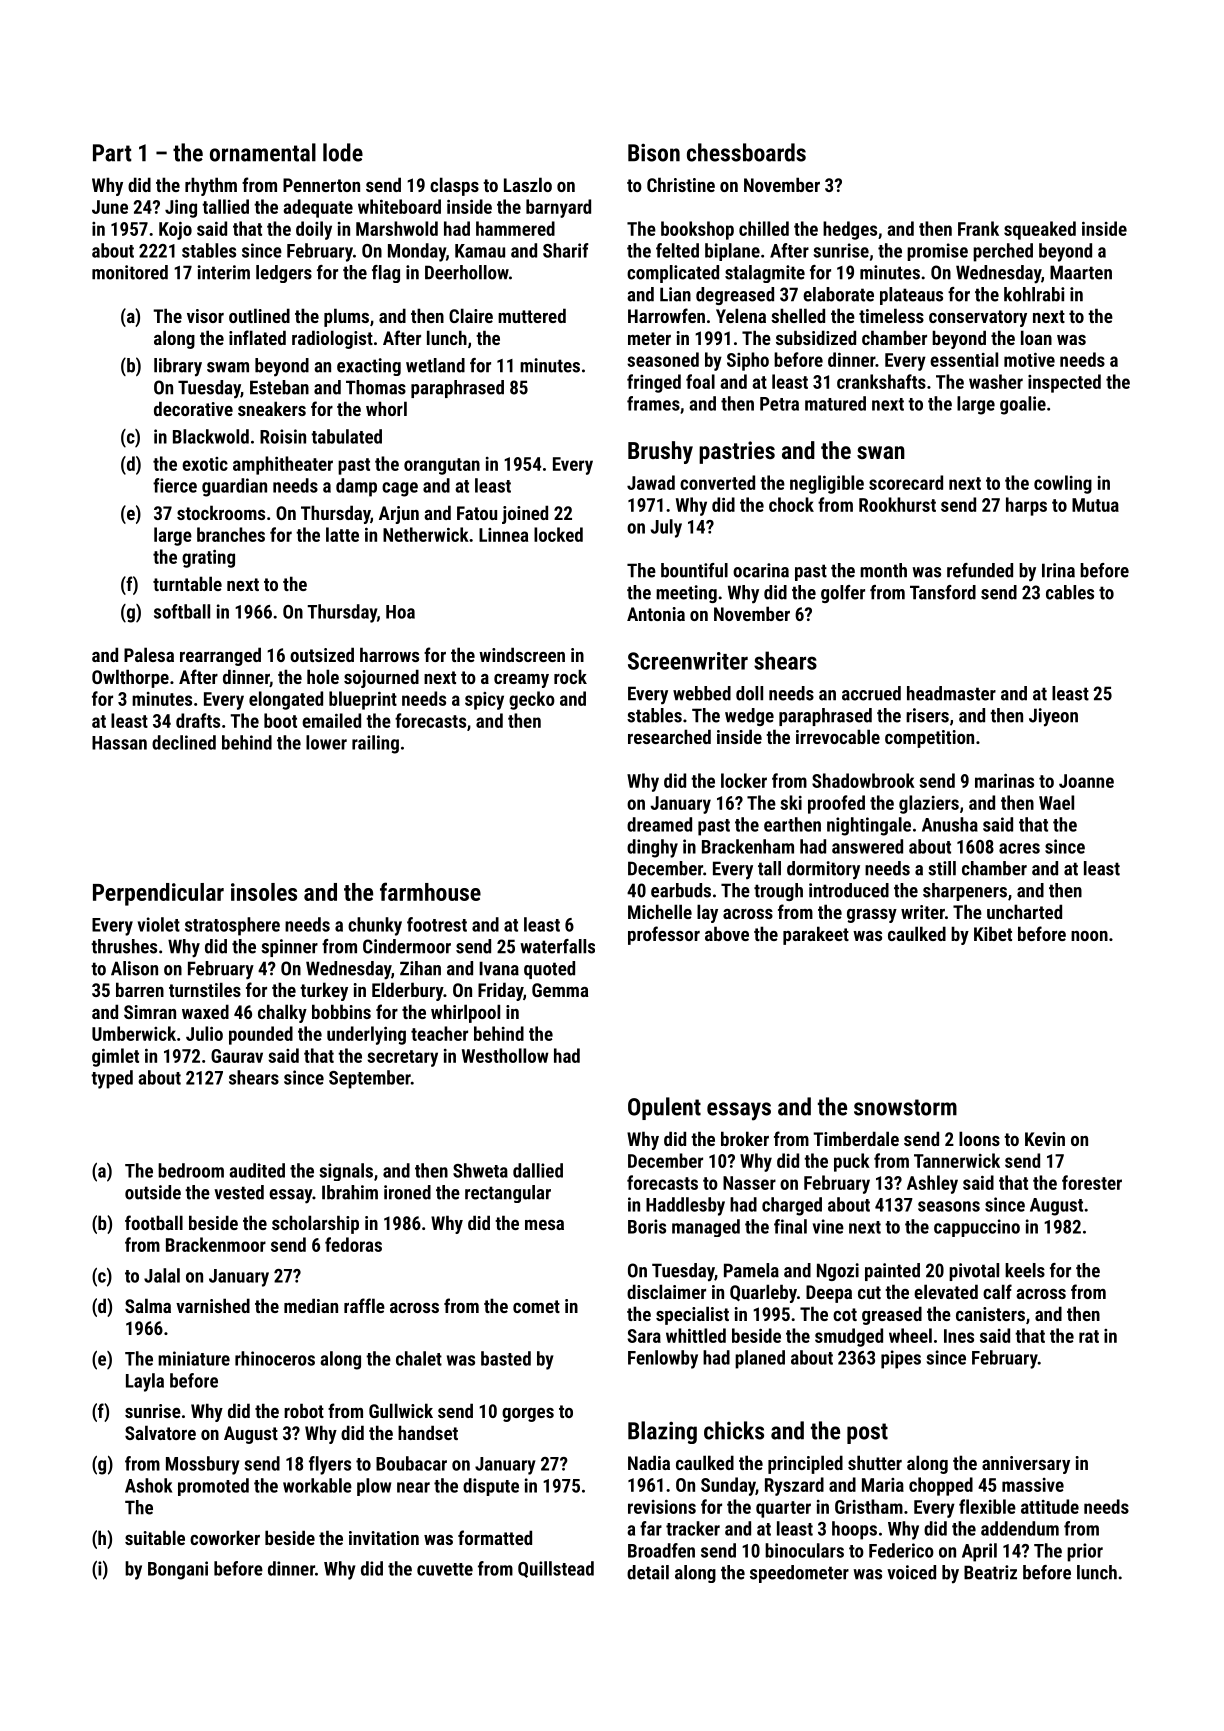 This screenshot has width=1224, height=1731. What do you see at coordinates (283, 465) in the screenshot?
I see `amphitheater` at bounding box center [283, 465].
